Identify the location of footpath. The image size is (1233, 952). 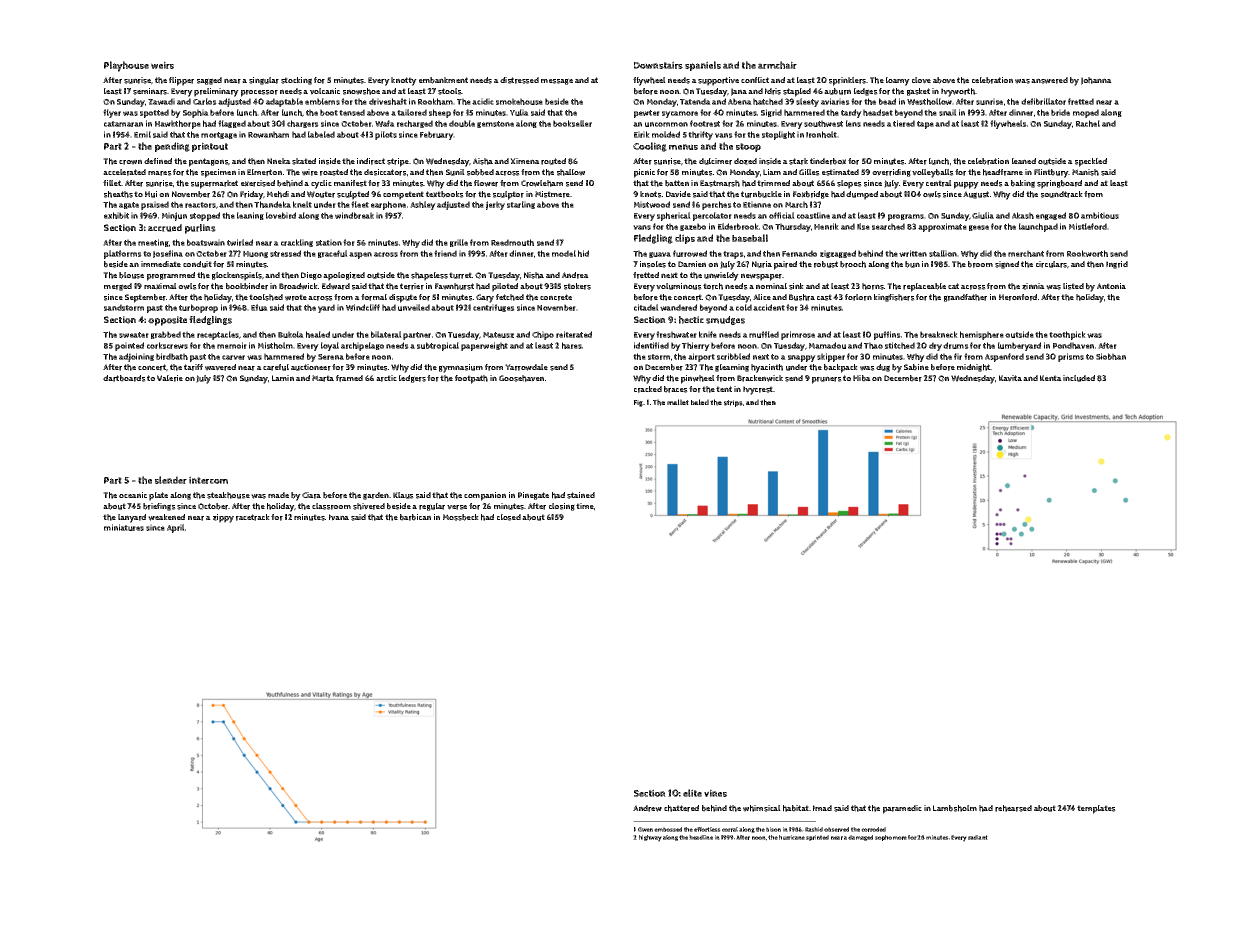
(471, 379).
